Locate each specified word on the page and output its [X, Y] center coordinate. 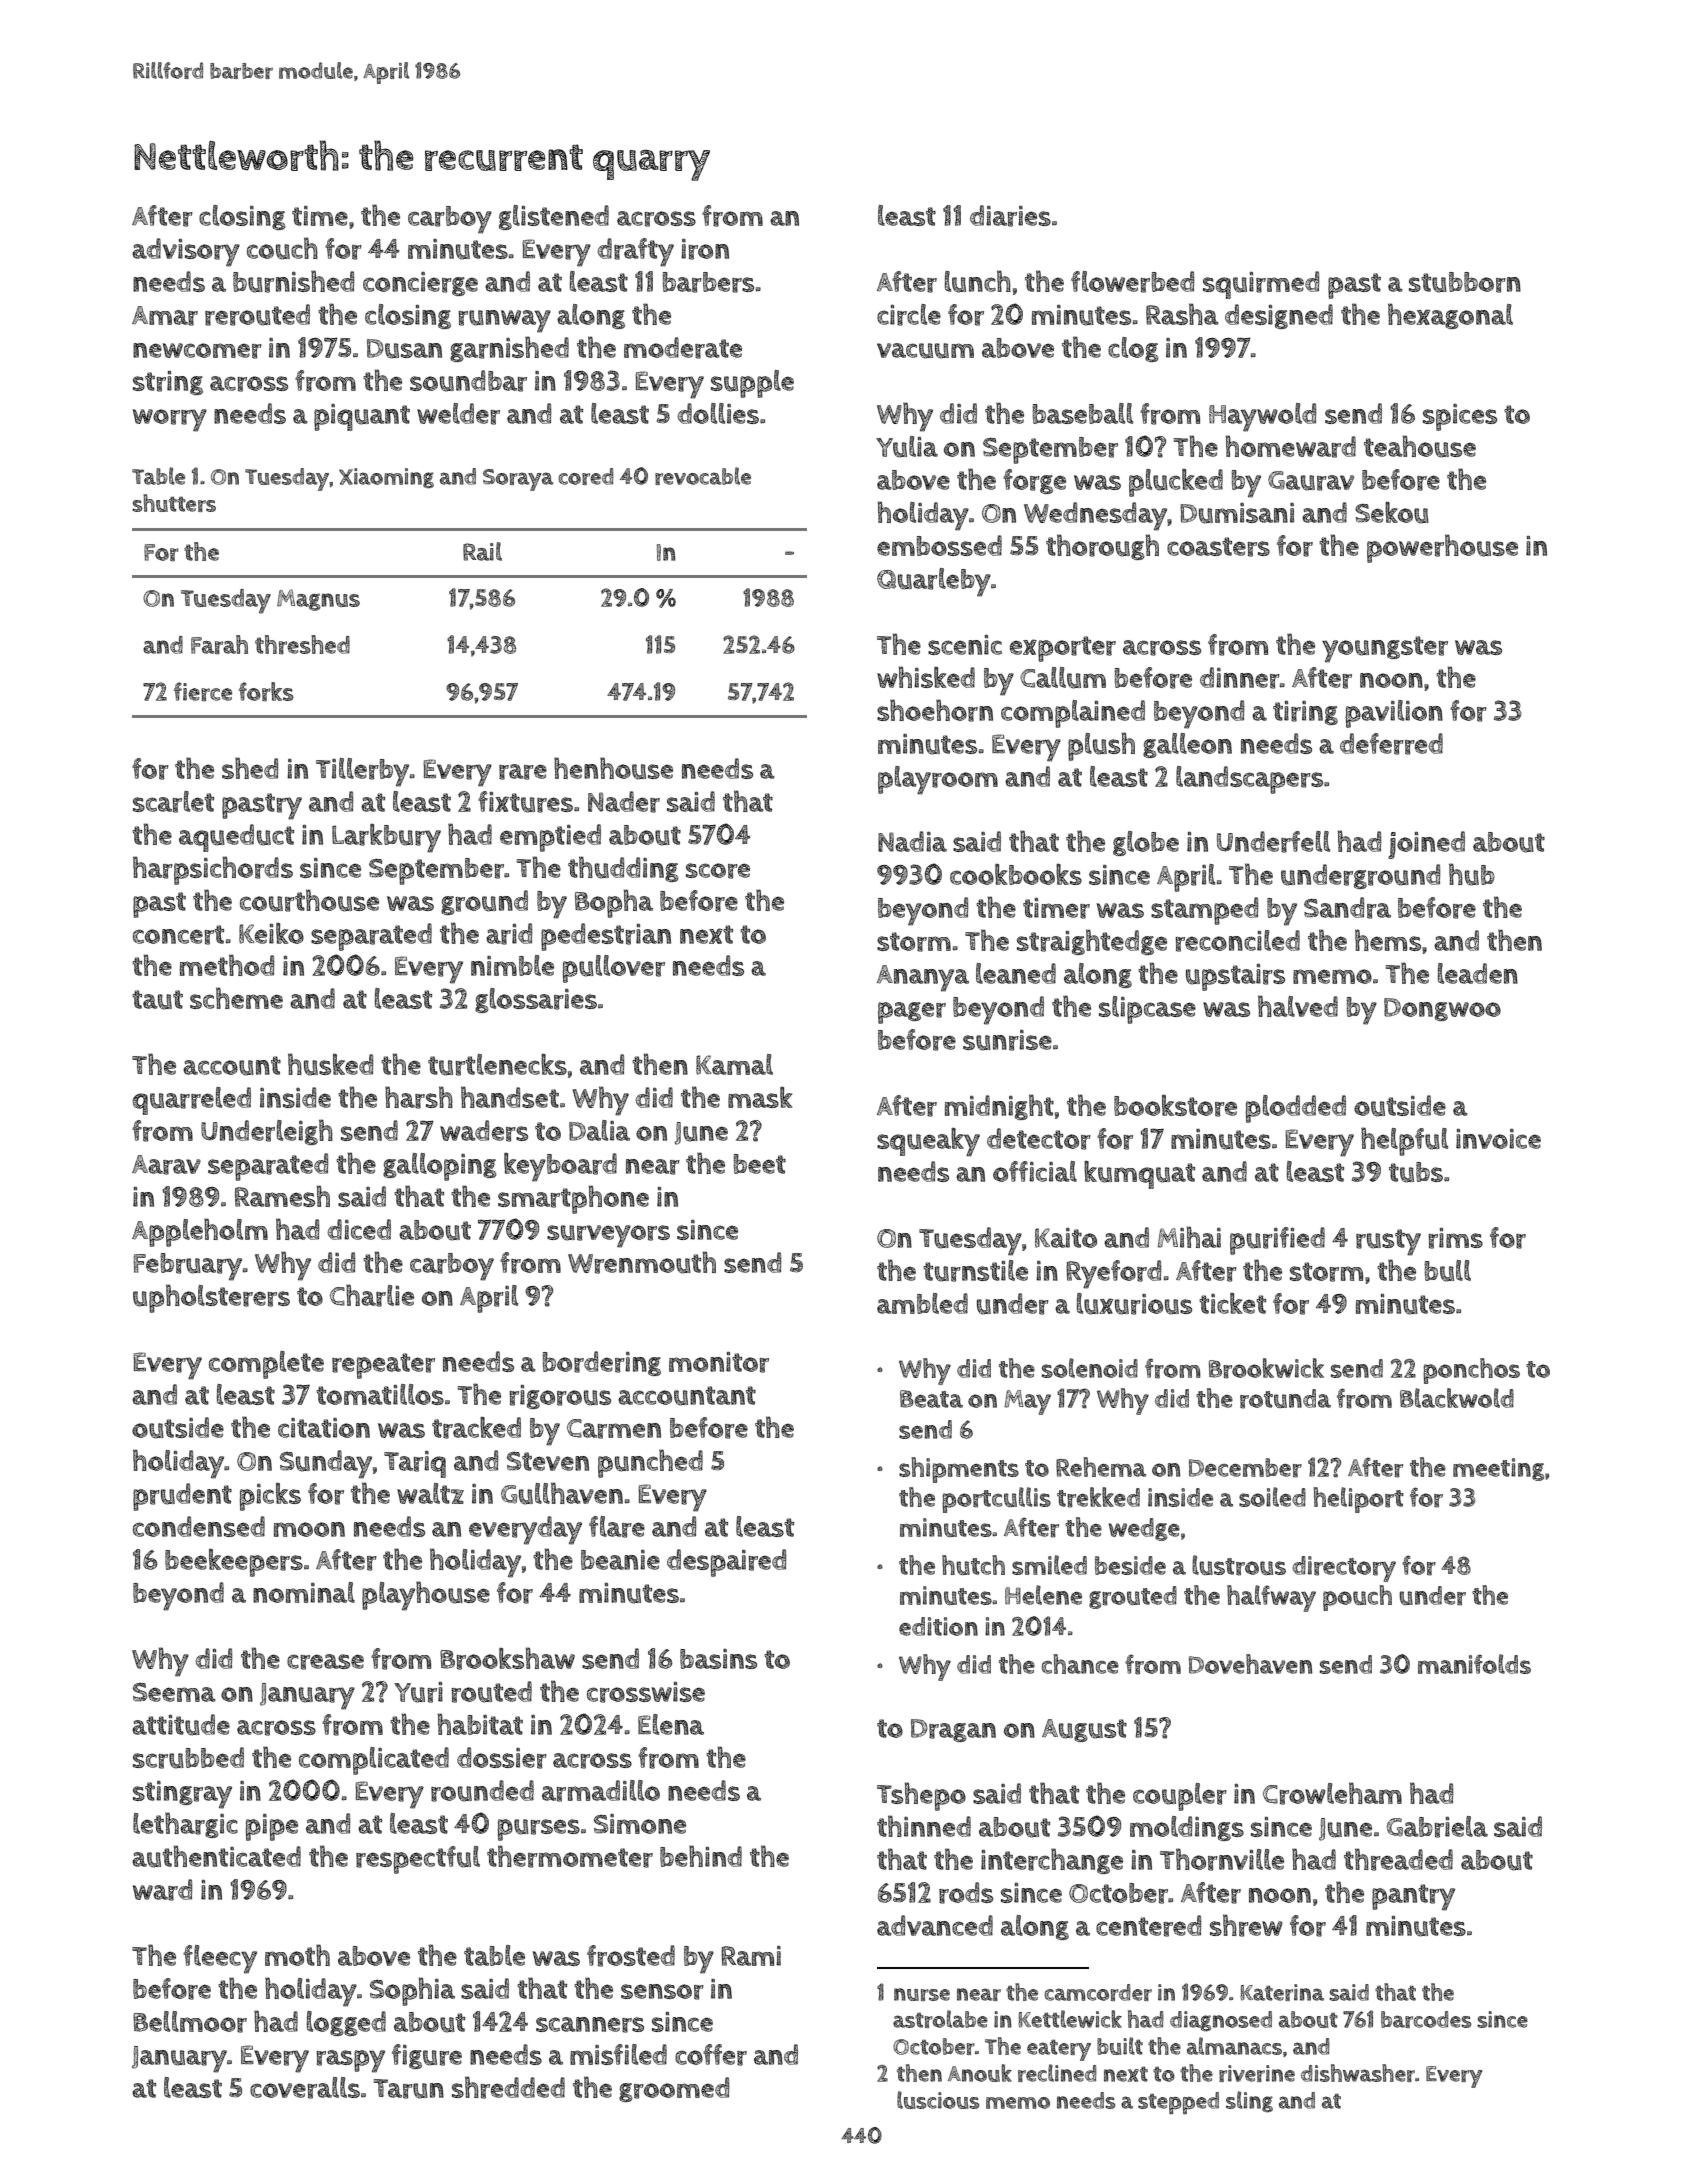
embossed [939, 545]
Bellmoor [190, 2022]
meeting [1498, 1469]
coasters [1218, 547]
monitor [719, 1362]
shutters [174, 503]
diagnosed [1221, 2021]
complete [266, 1365]
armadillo [601, 1791]
